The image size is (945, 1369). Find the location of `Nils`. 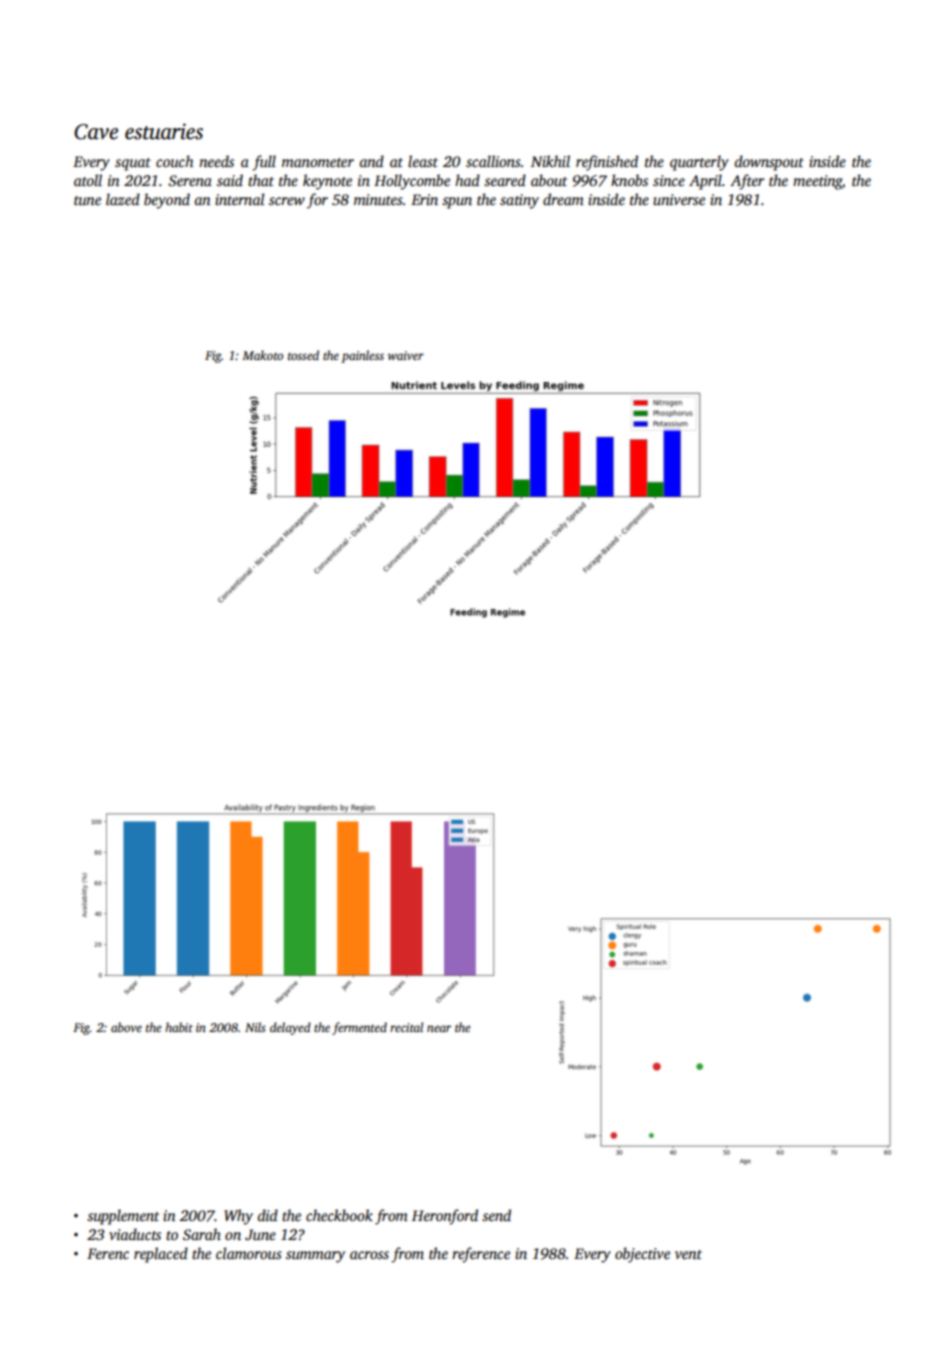

Nils is located at coordinates (255, 1027).
